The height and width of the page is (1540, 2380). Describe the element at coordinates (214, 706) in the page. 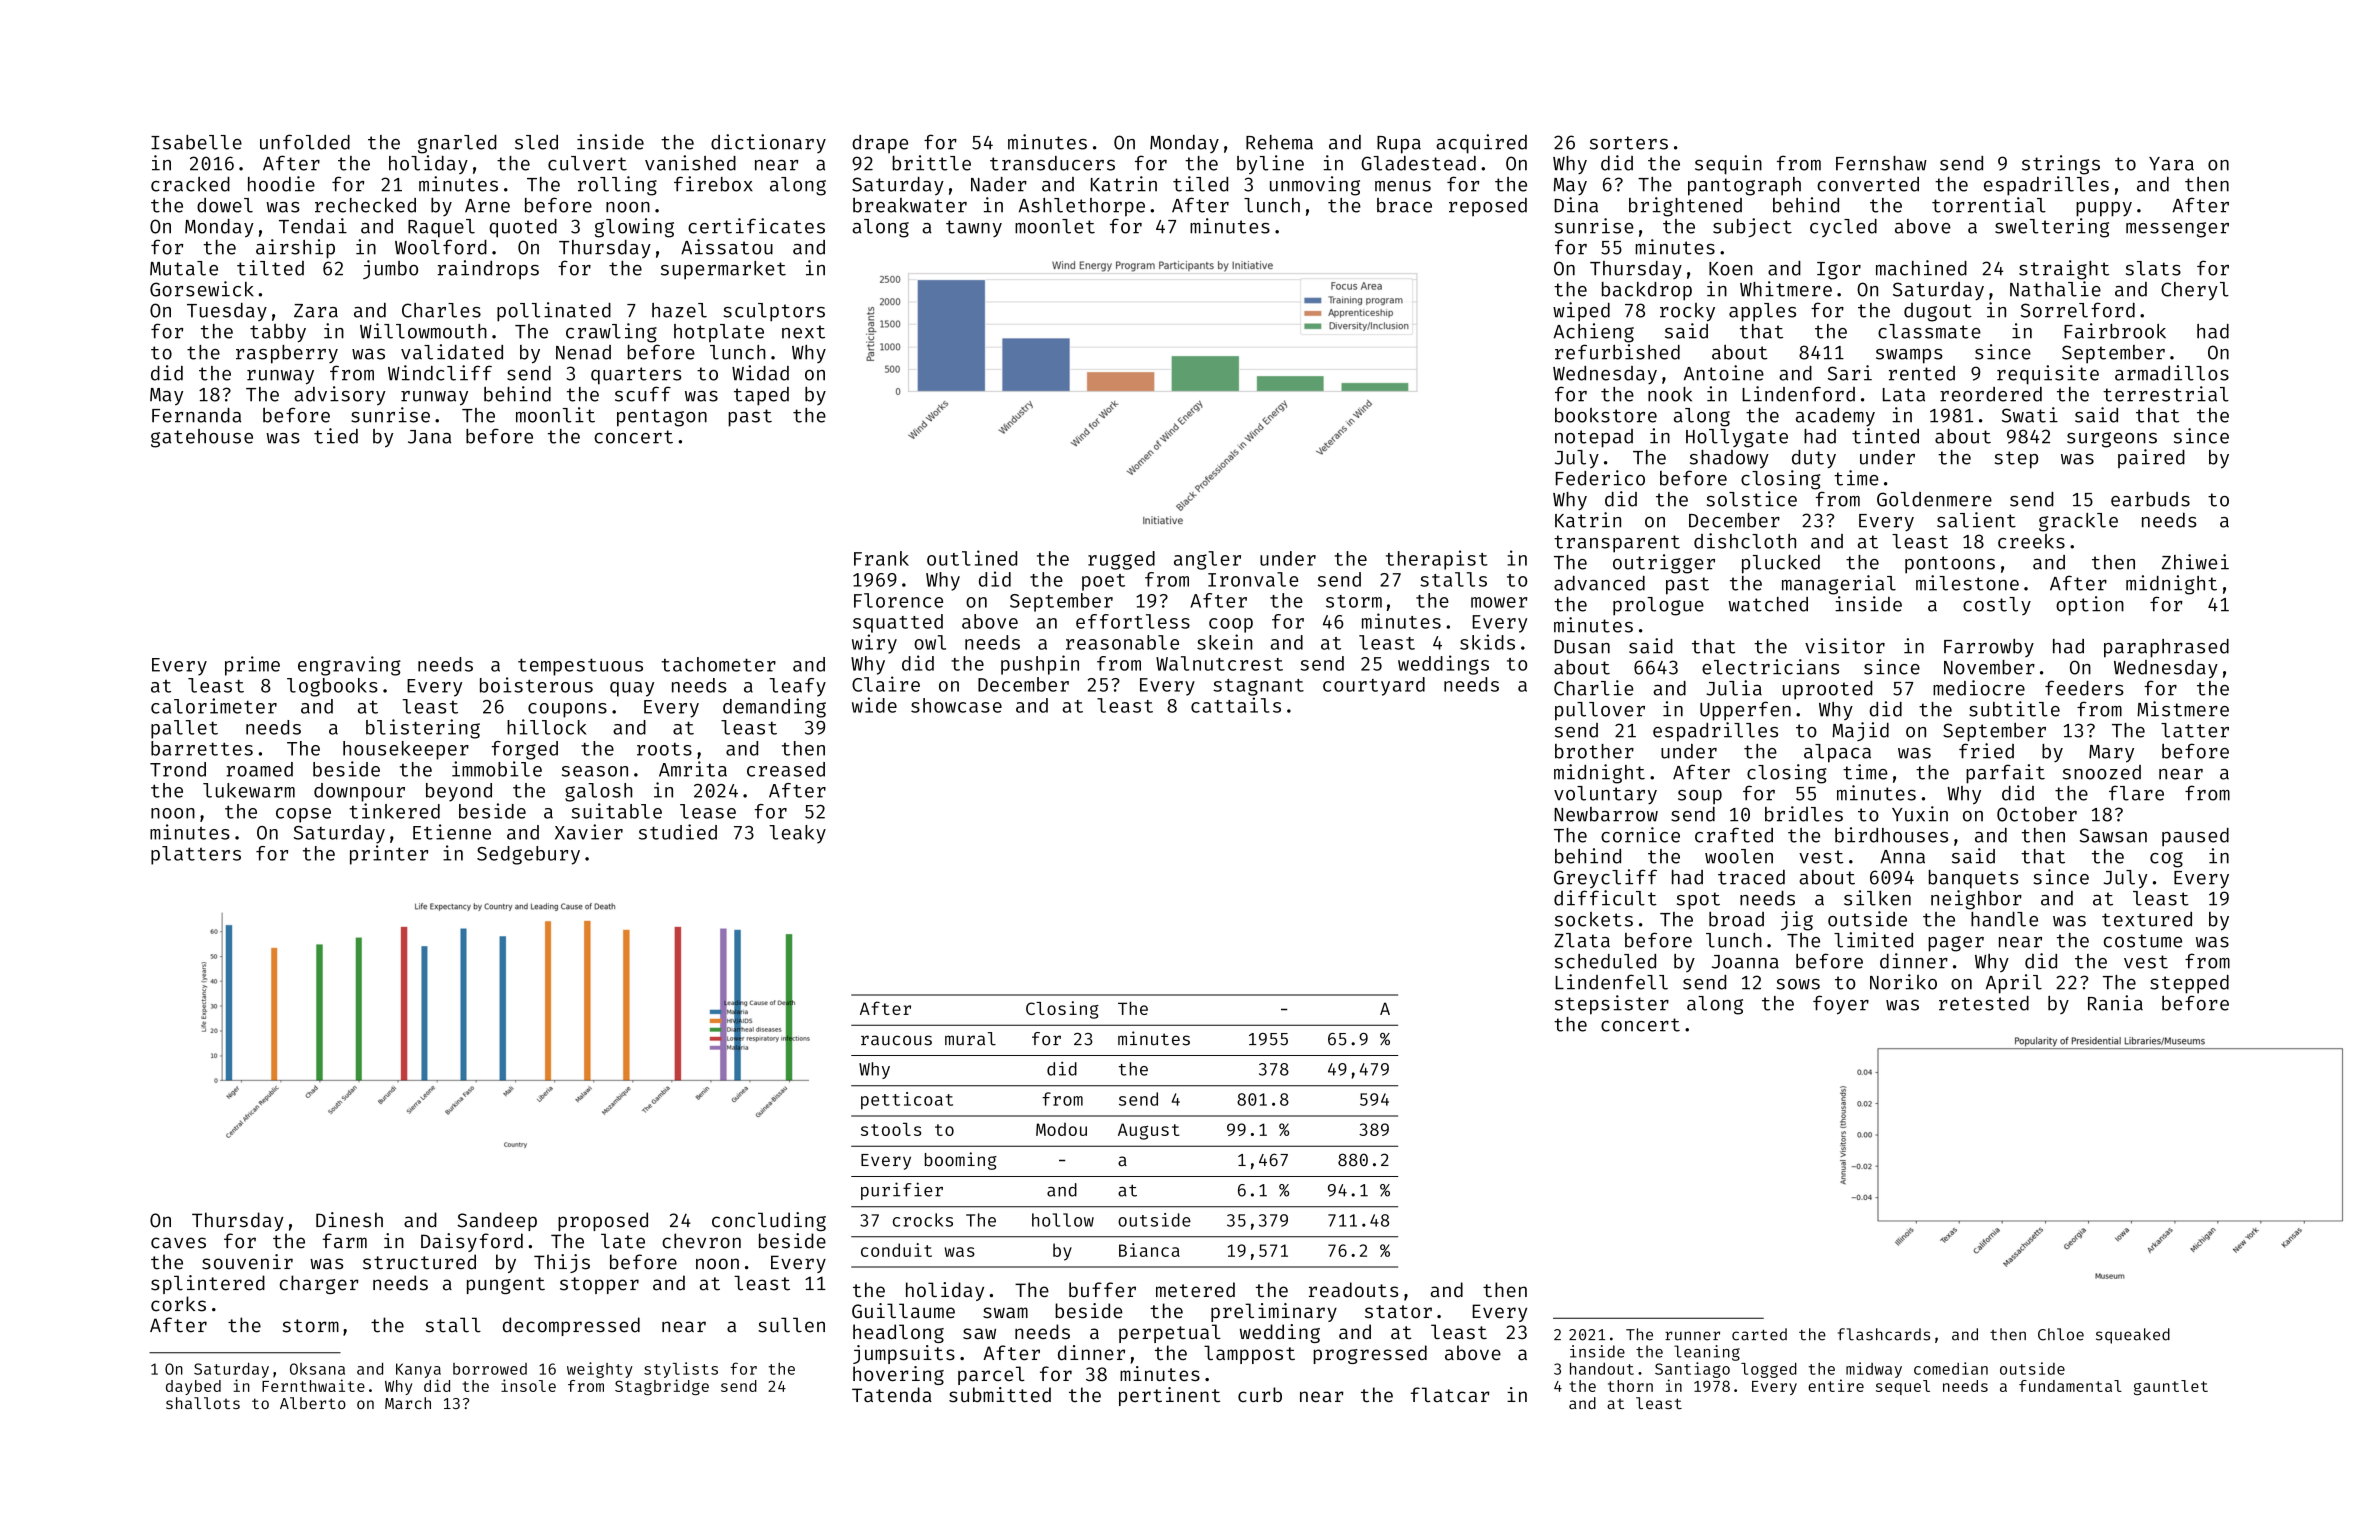

I see `calorimeter` at that location.
